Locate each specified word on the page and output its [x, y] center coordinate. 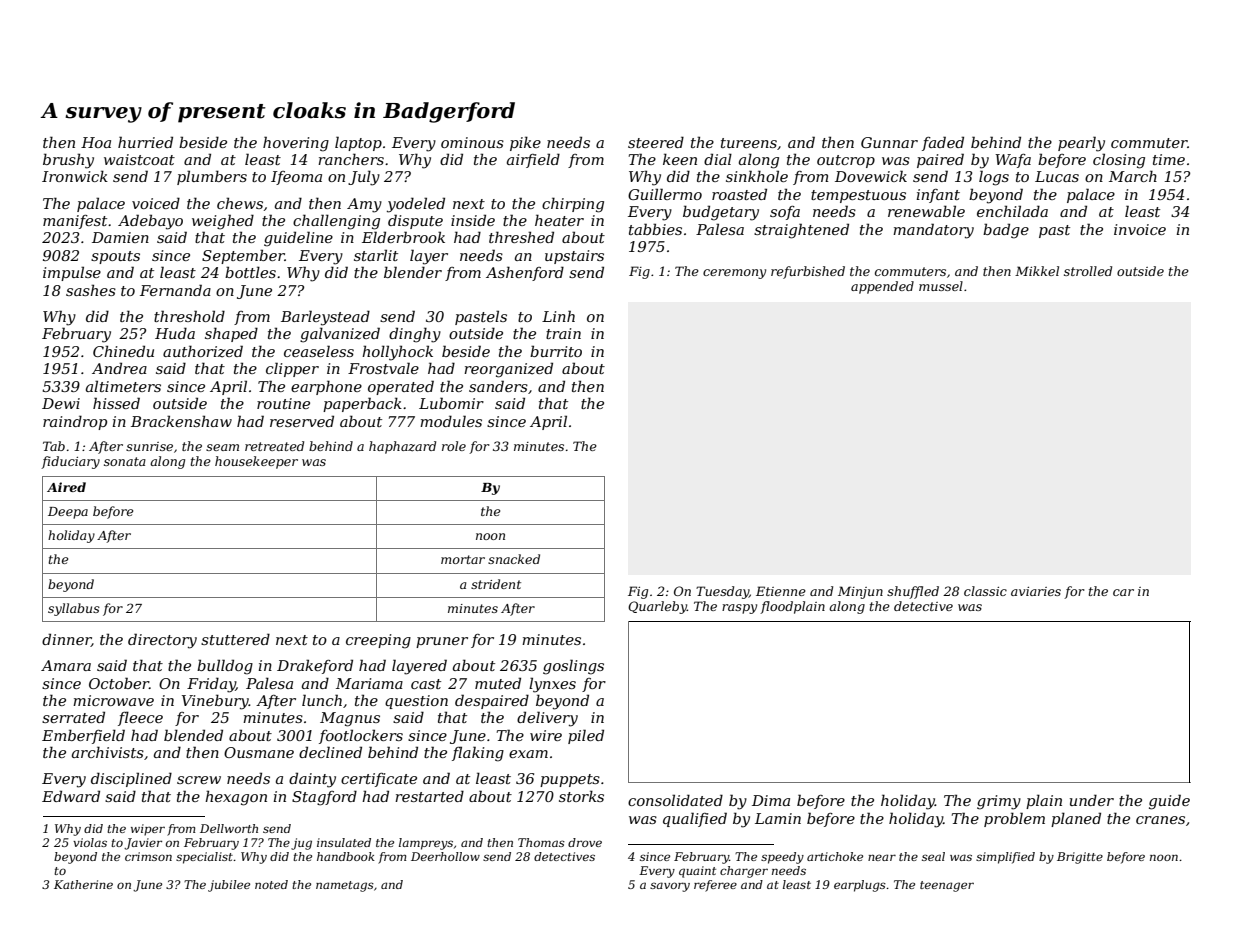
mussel [941, 286]
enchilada [1012, 211]
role [454, 446]
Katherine [83, 884]
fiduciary [70, 462]
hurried [145, 142]
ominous [472, 142]
